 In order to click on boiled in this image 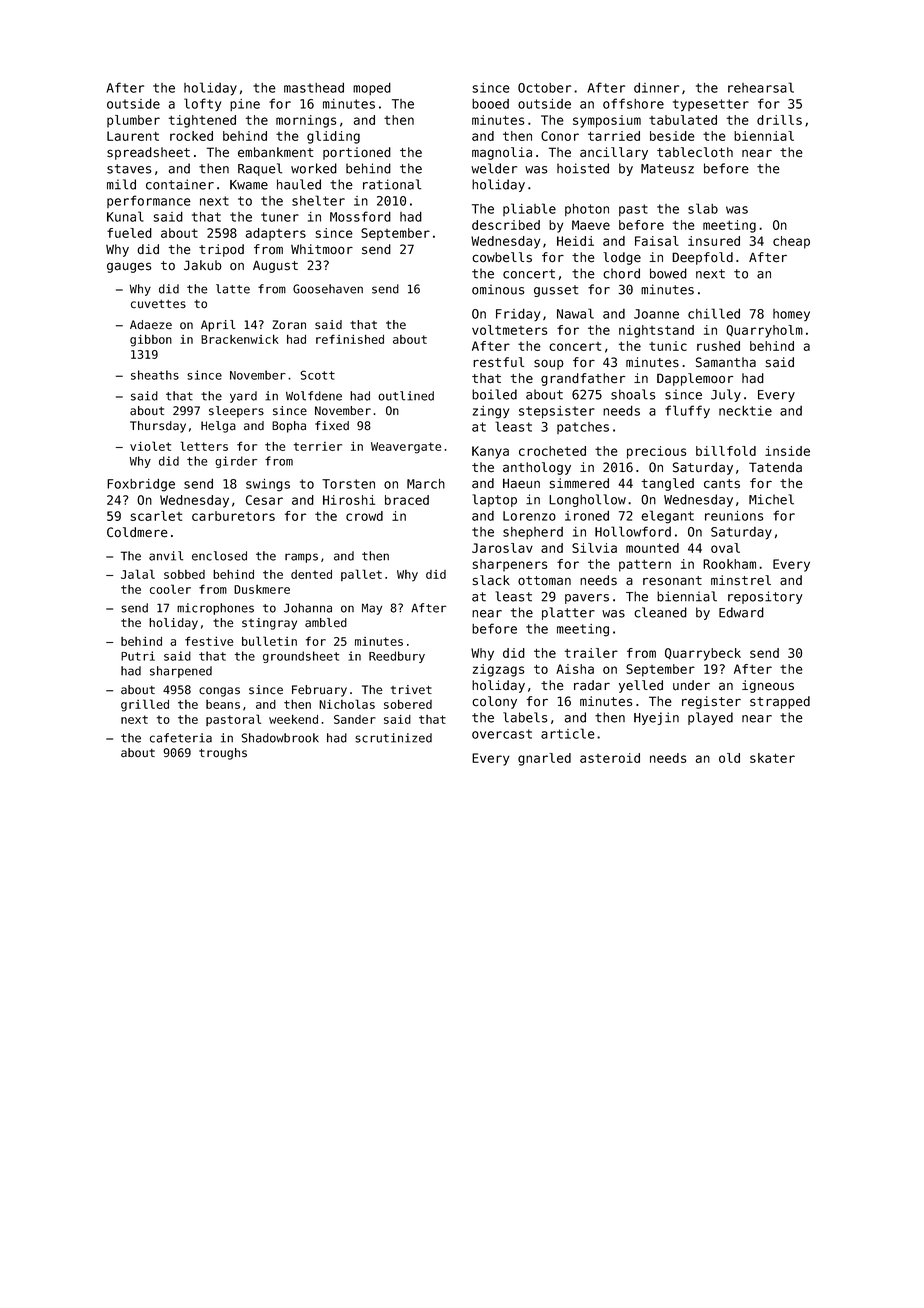, I will do `click(494, 394)`.
